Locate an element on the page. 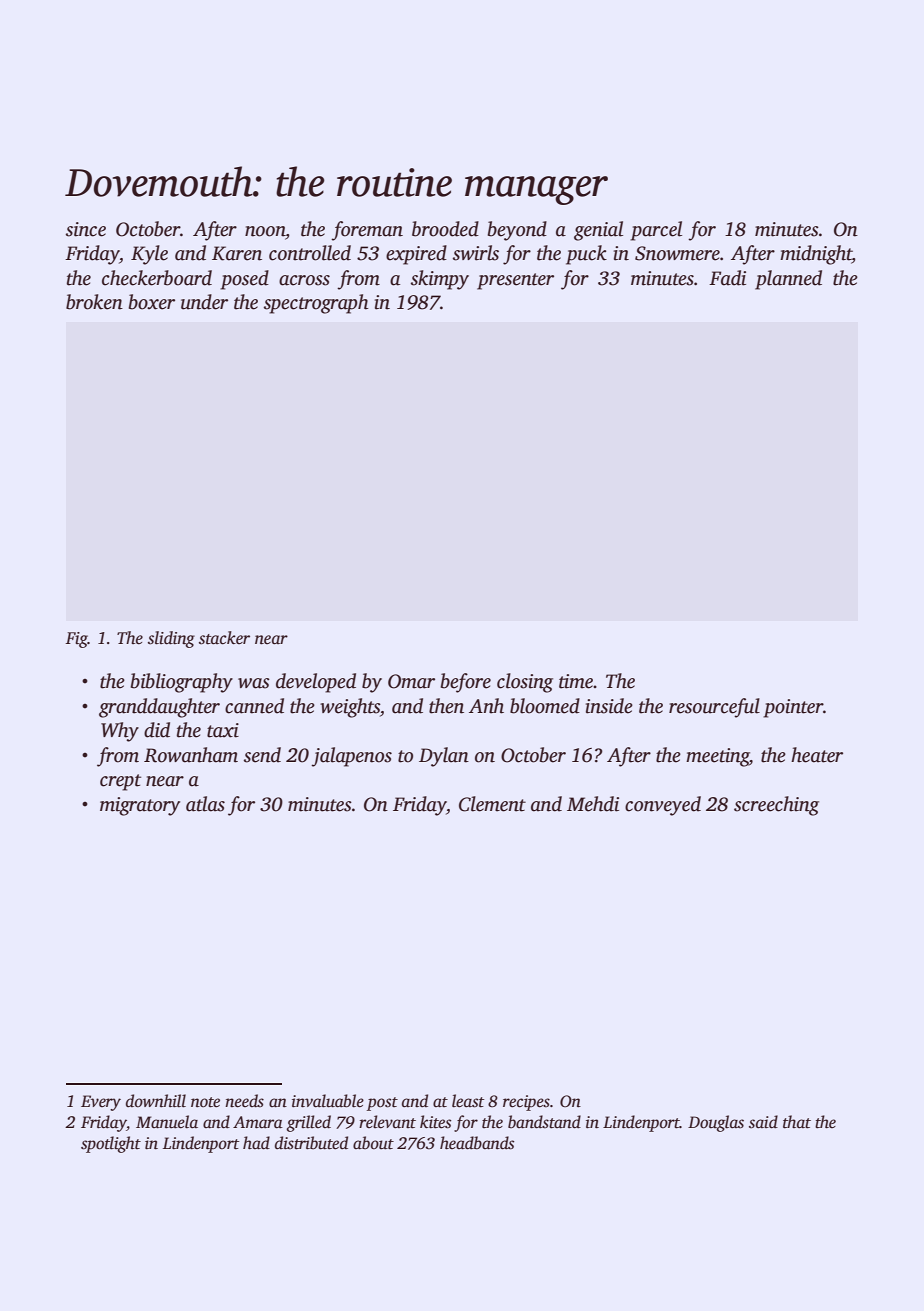 The height and width of the page is (1311, 924). parcel is located at coordinates (656, 231).
